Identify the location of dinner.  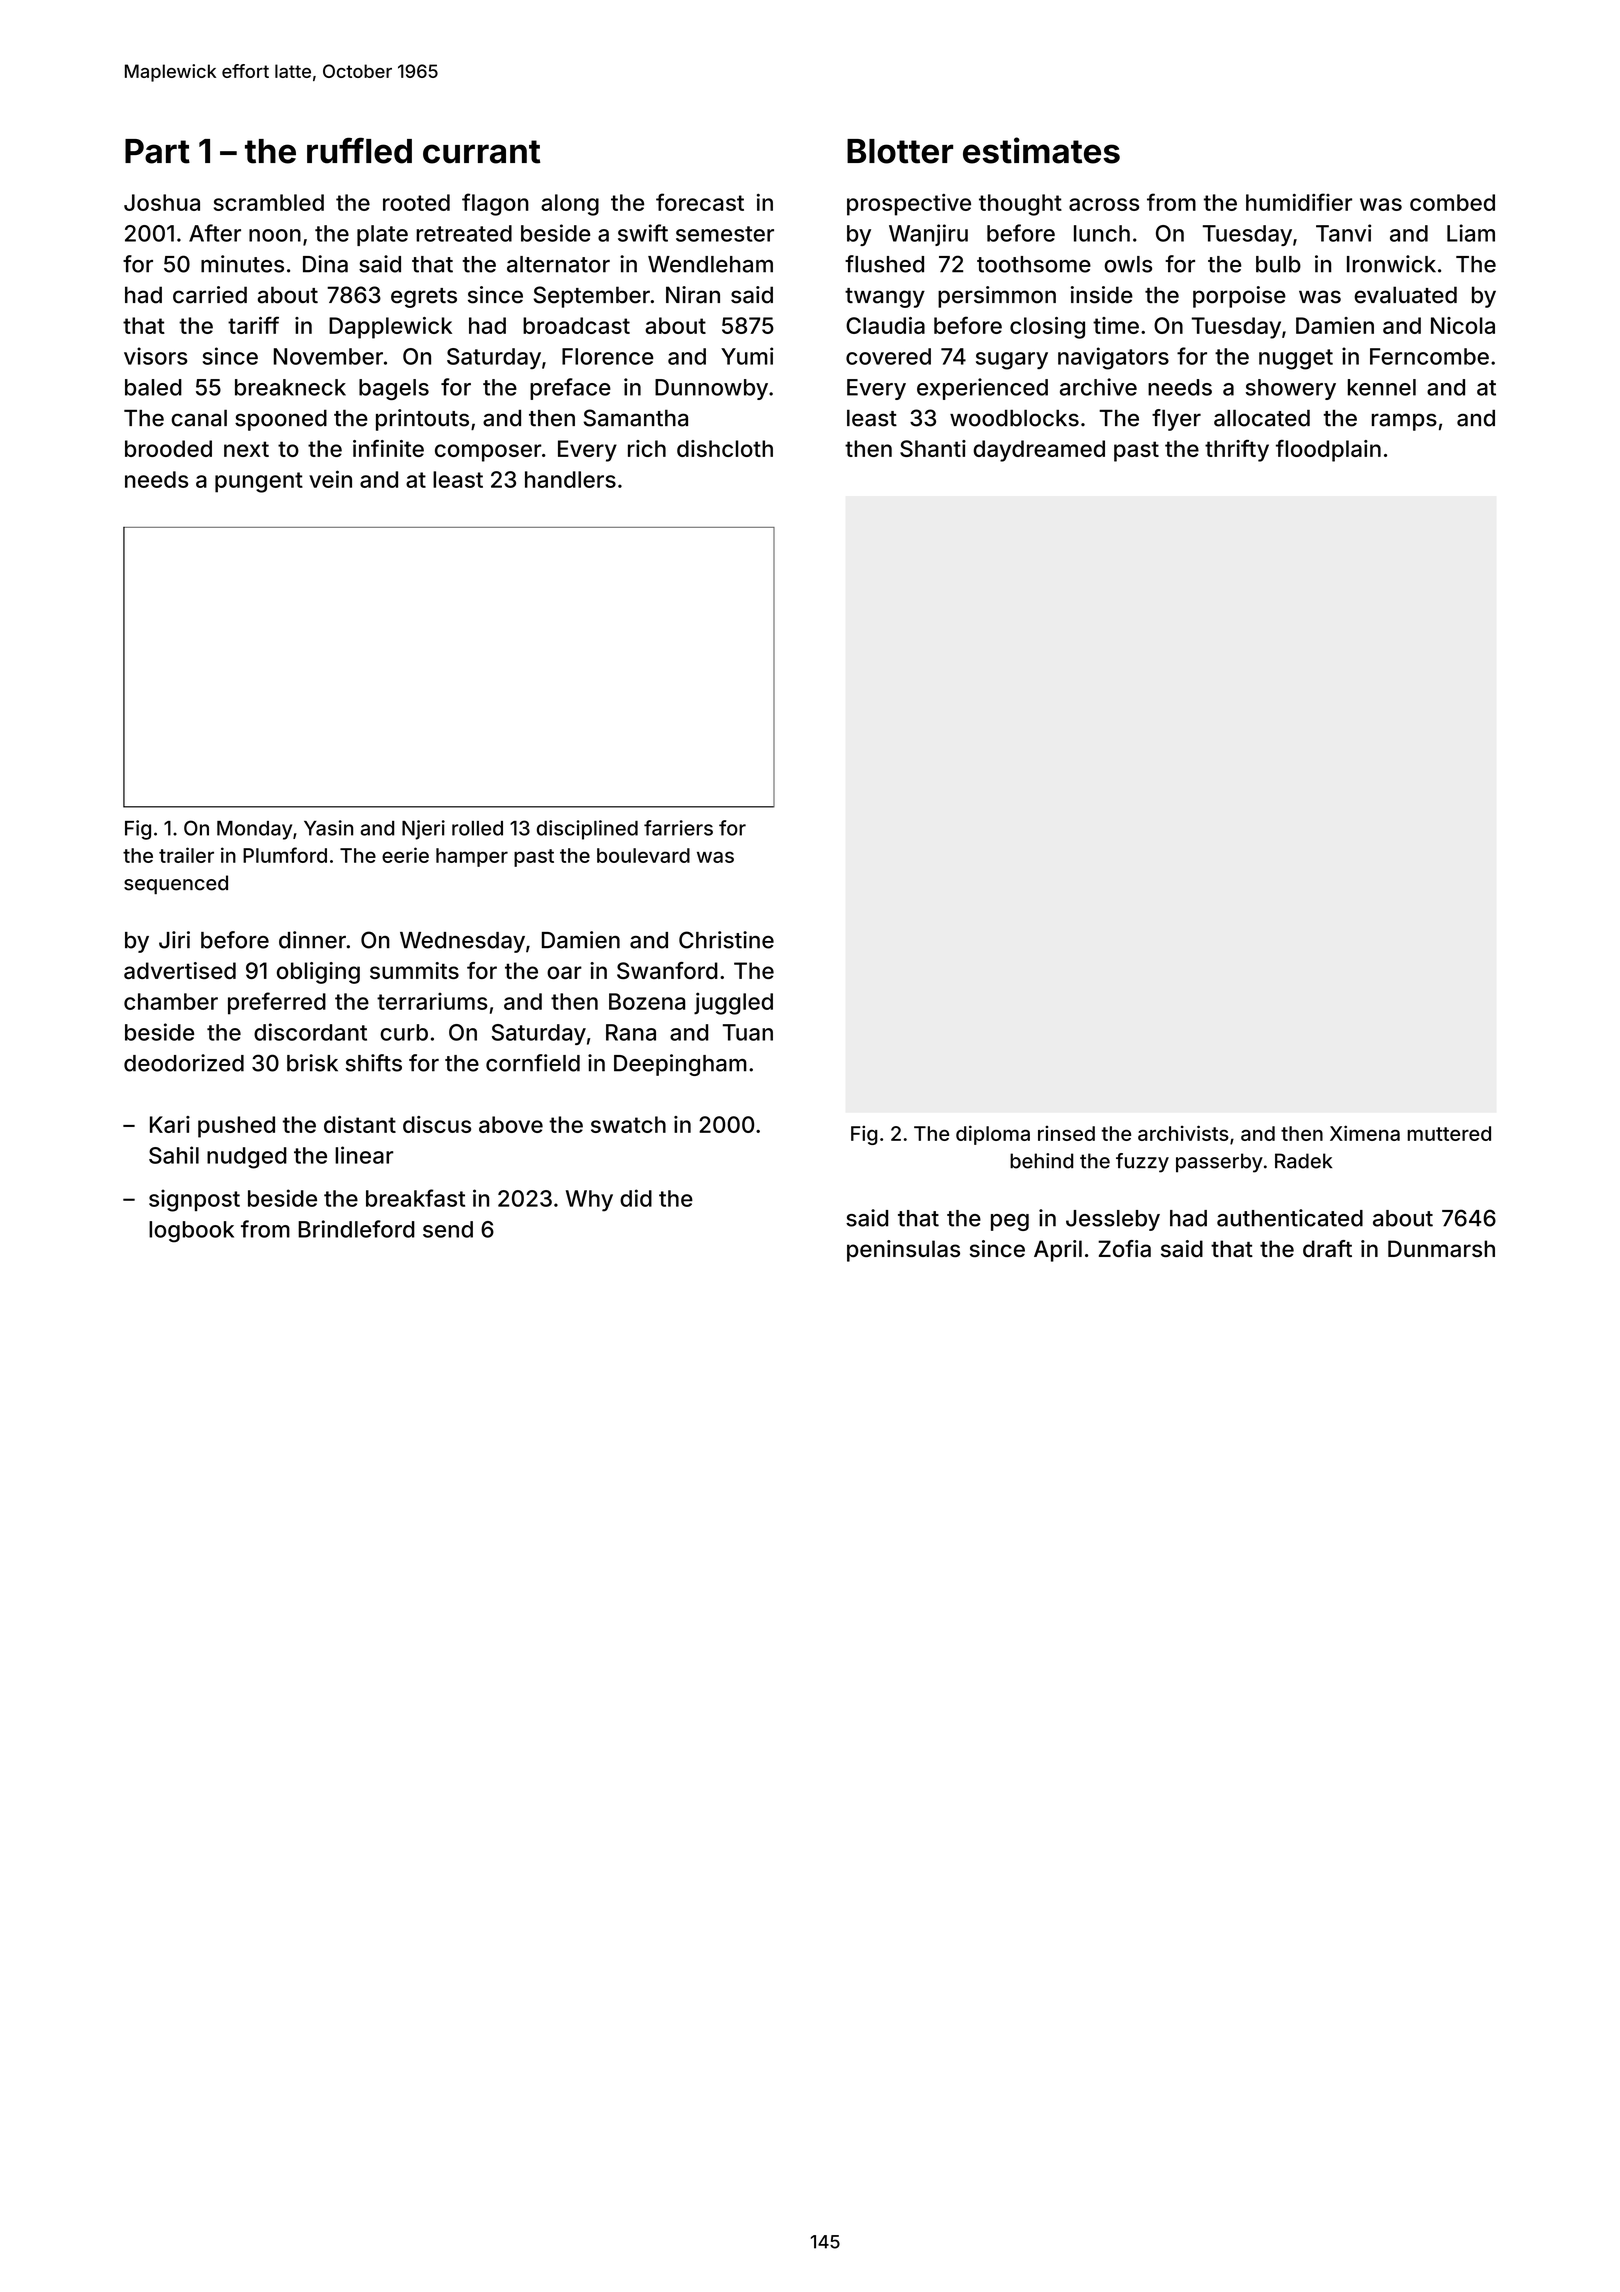
(312, 940).
